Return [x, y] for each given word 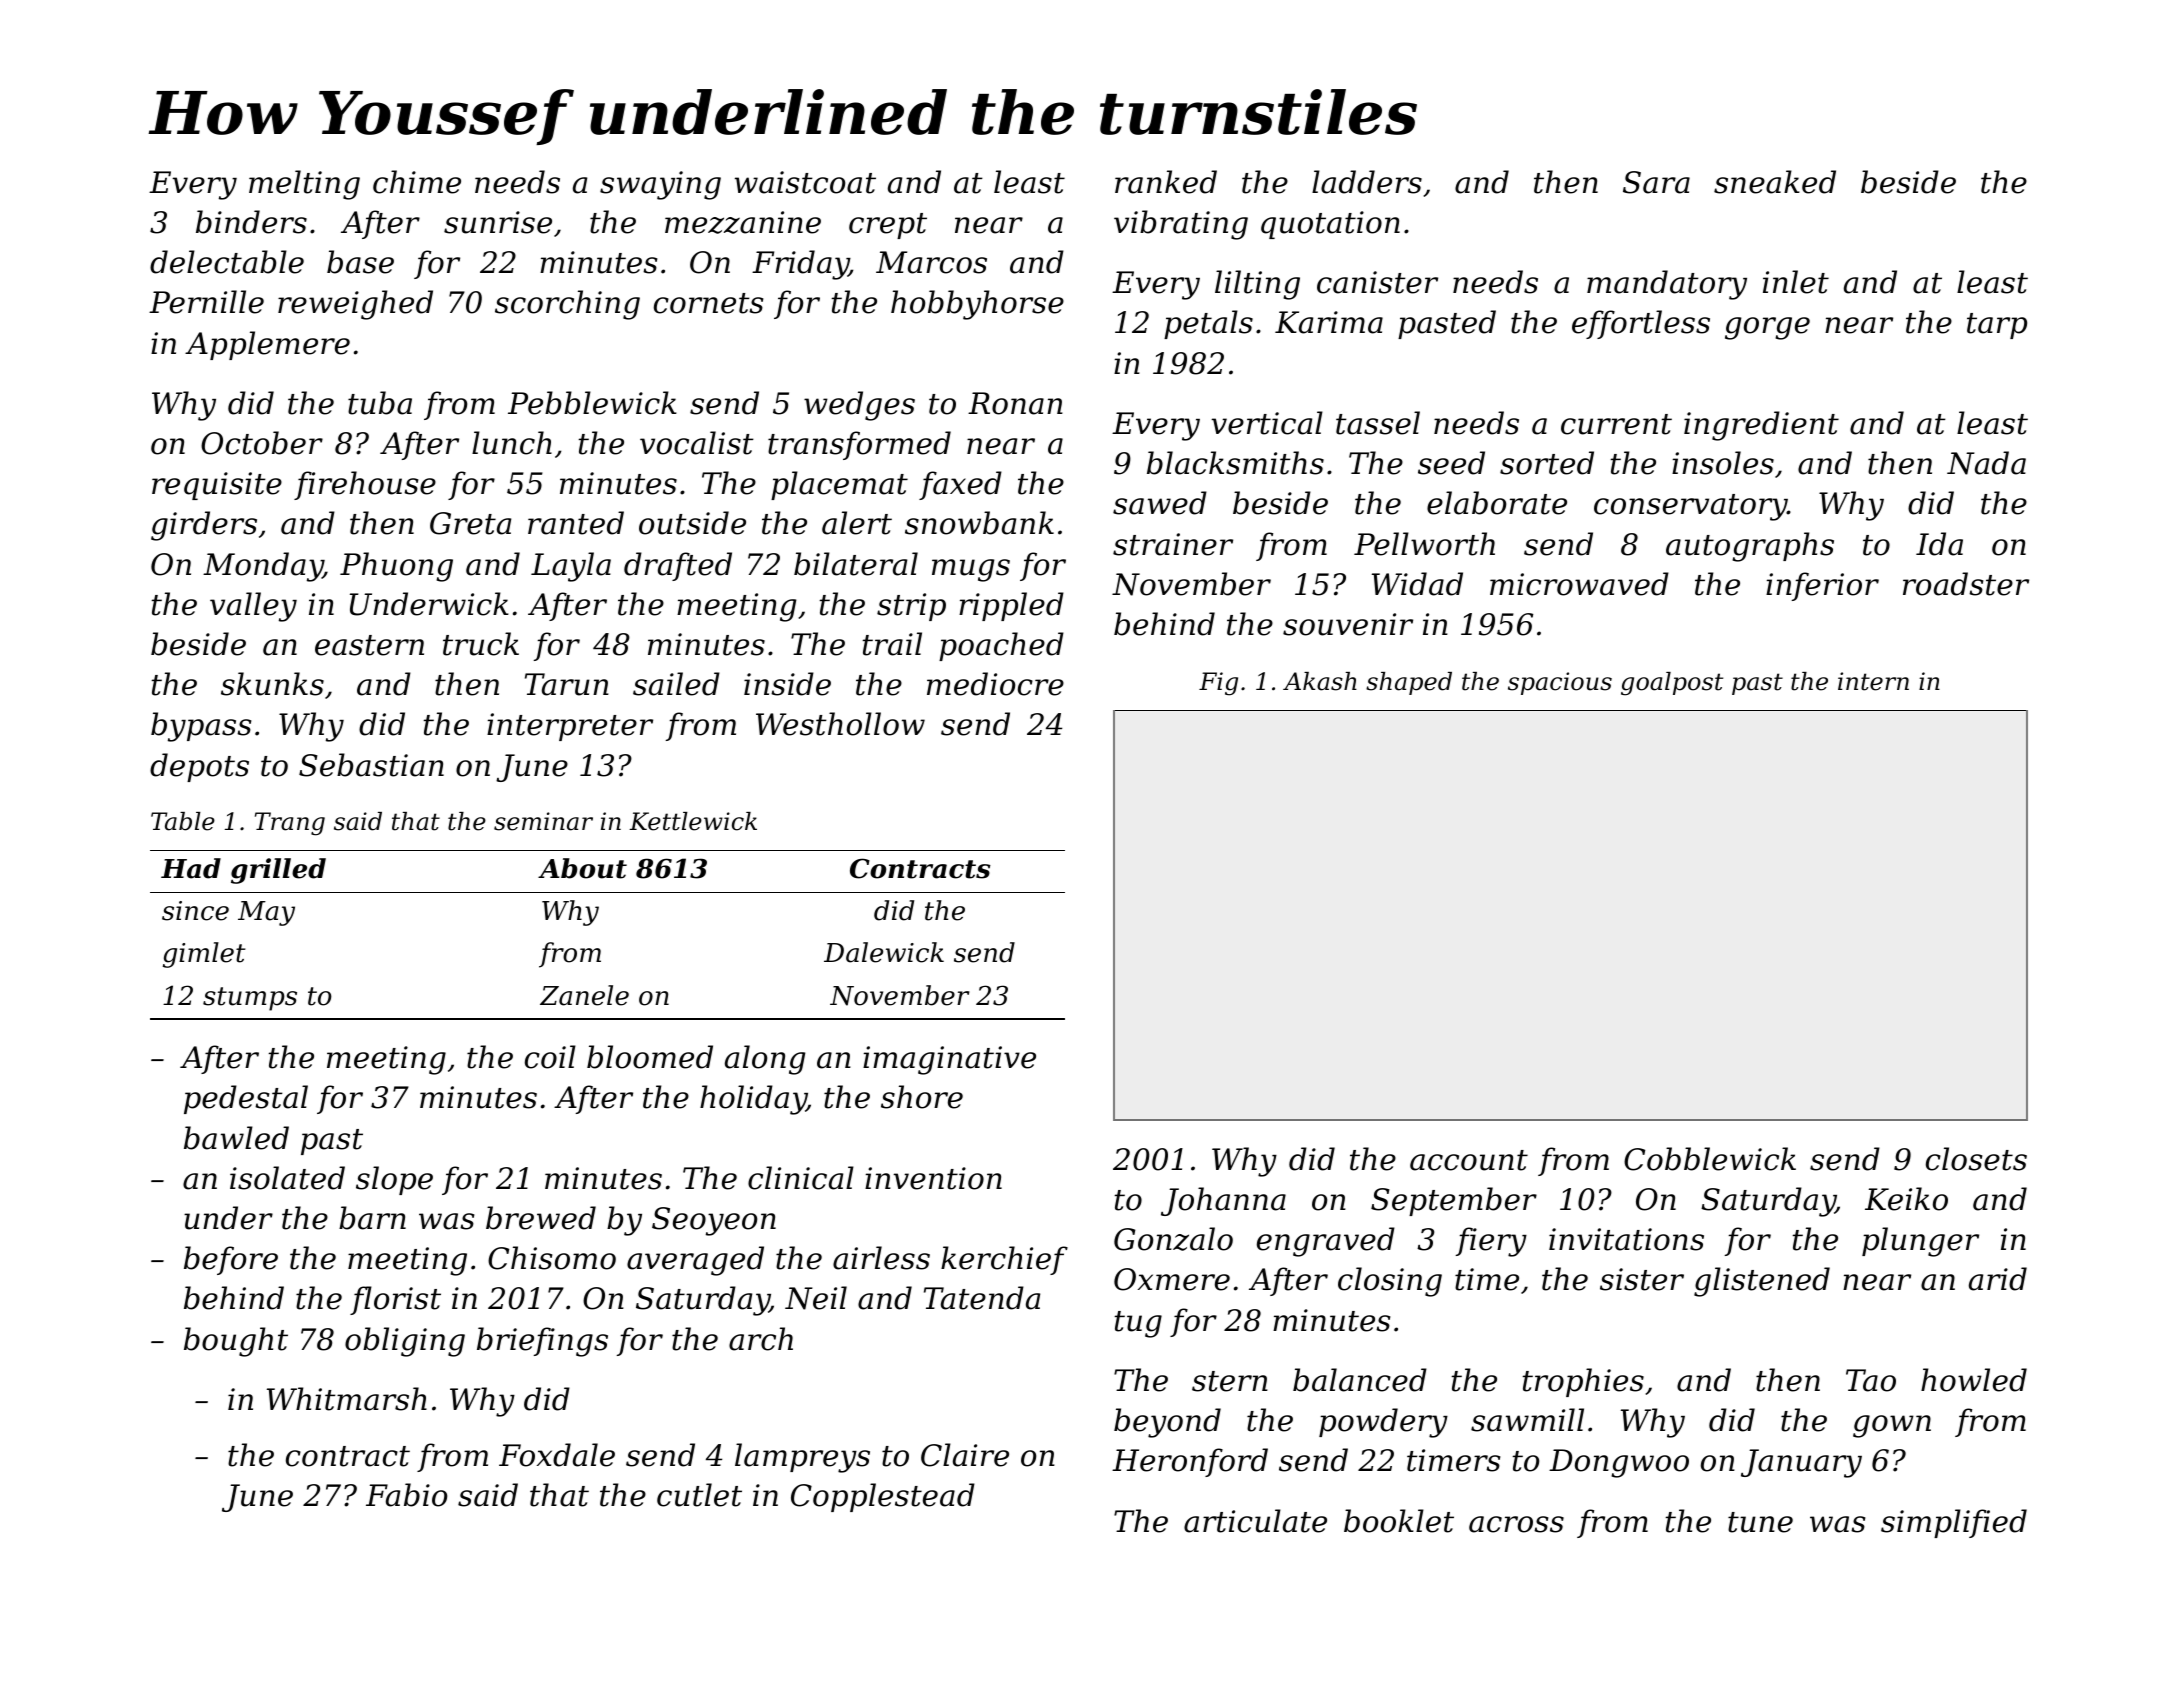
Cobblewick [1710, 1159]
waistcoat [805, 182]
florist [395, 1300]
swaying [660, 185]
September [1454, 1201]
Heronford [1190, 1462]
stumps [250, 999]
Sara [1656, 182]
